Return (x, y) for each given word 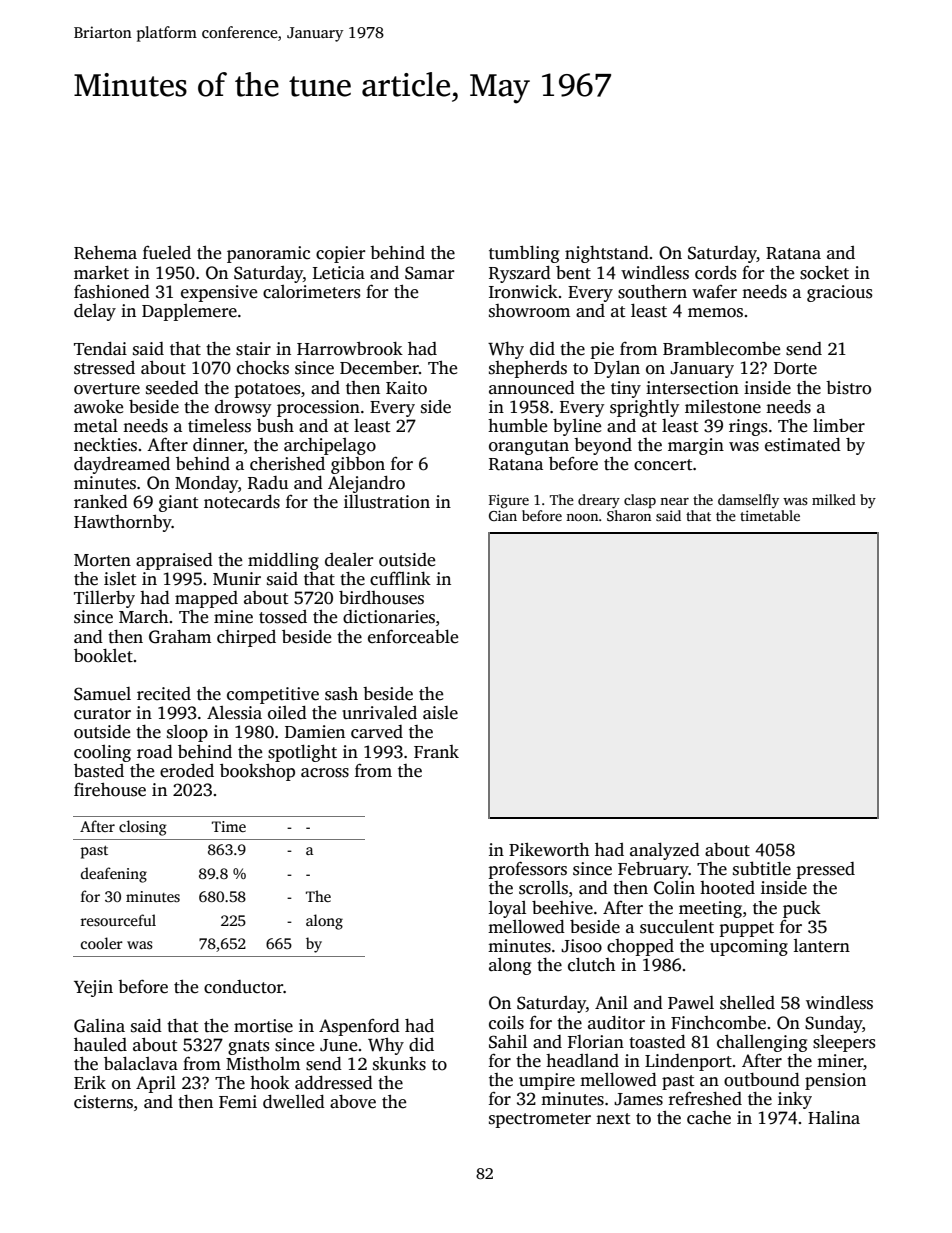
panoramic (268, 254)
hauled (100, 1045)
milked (834, 499)
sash (341, 694)
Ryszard (520, 274)
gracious (839, 293)
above (353, 1102)
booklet (103, 656)
